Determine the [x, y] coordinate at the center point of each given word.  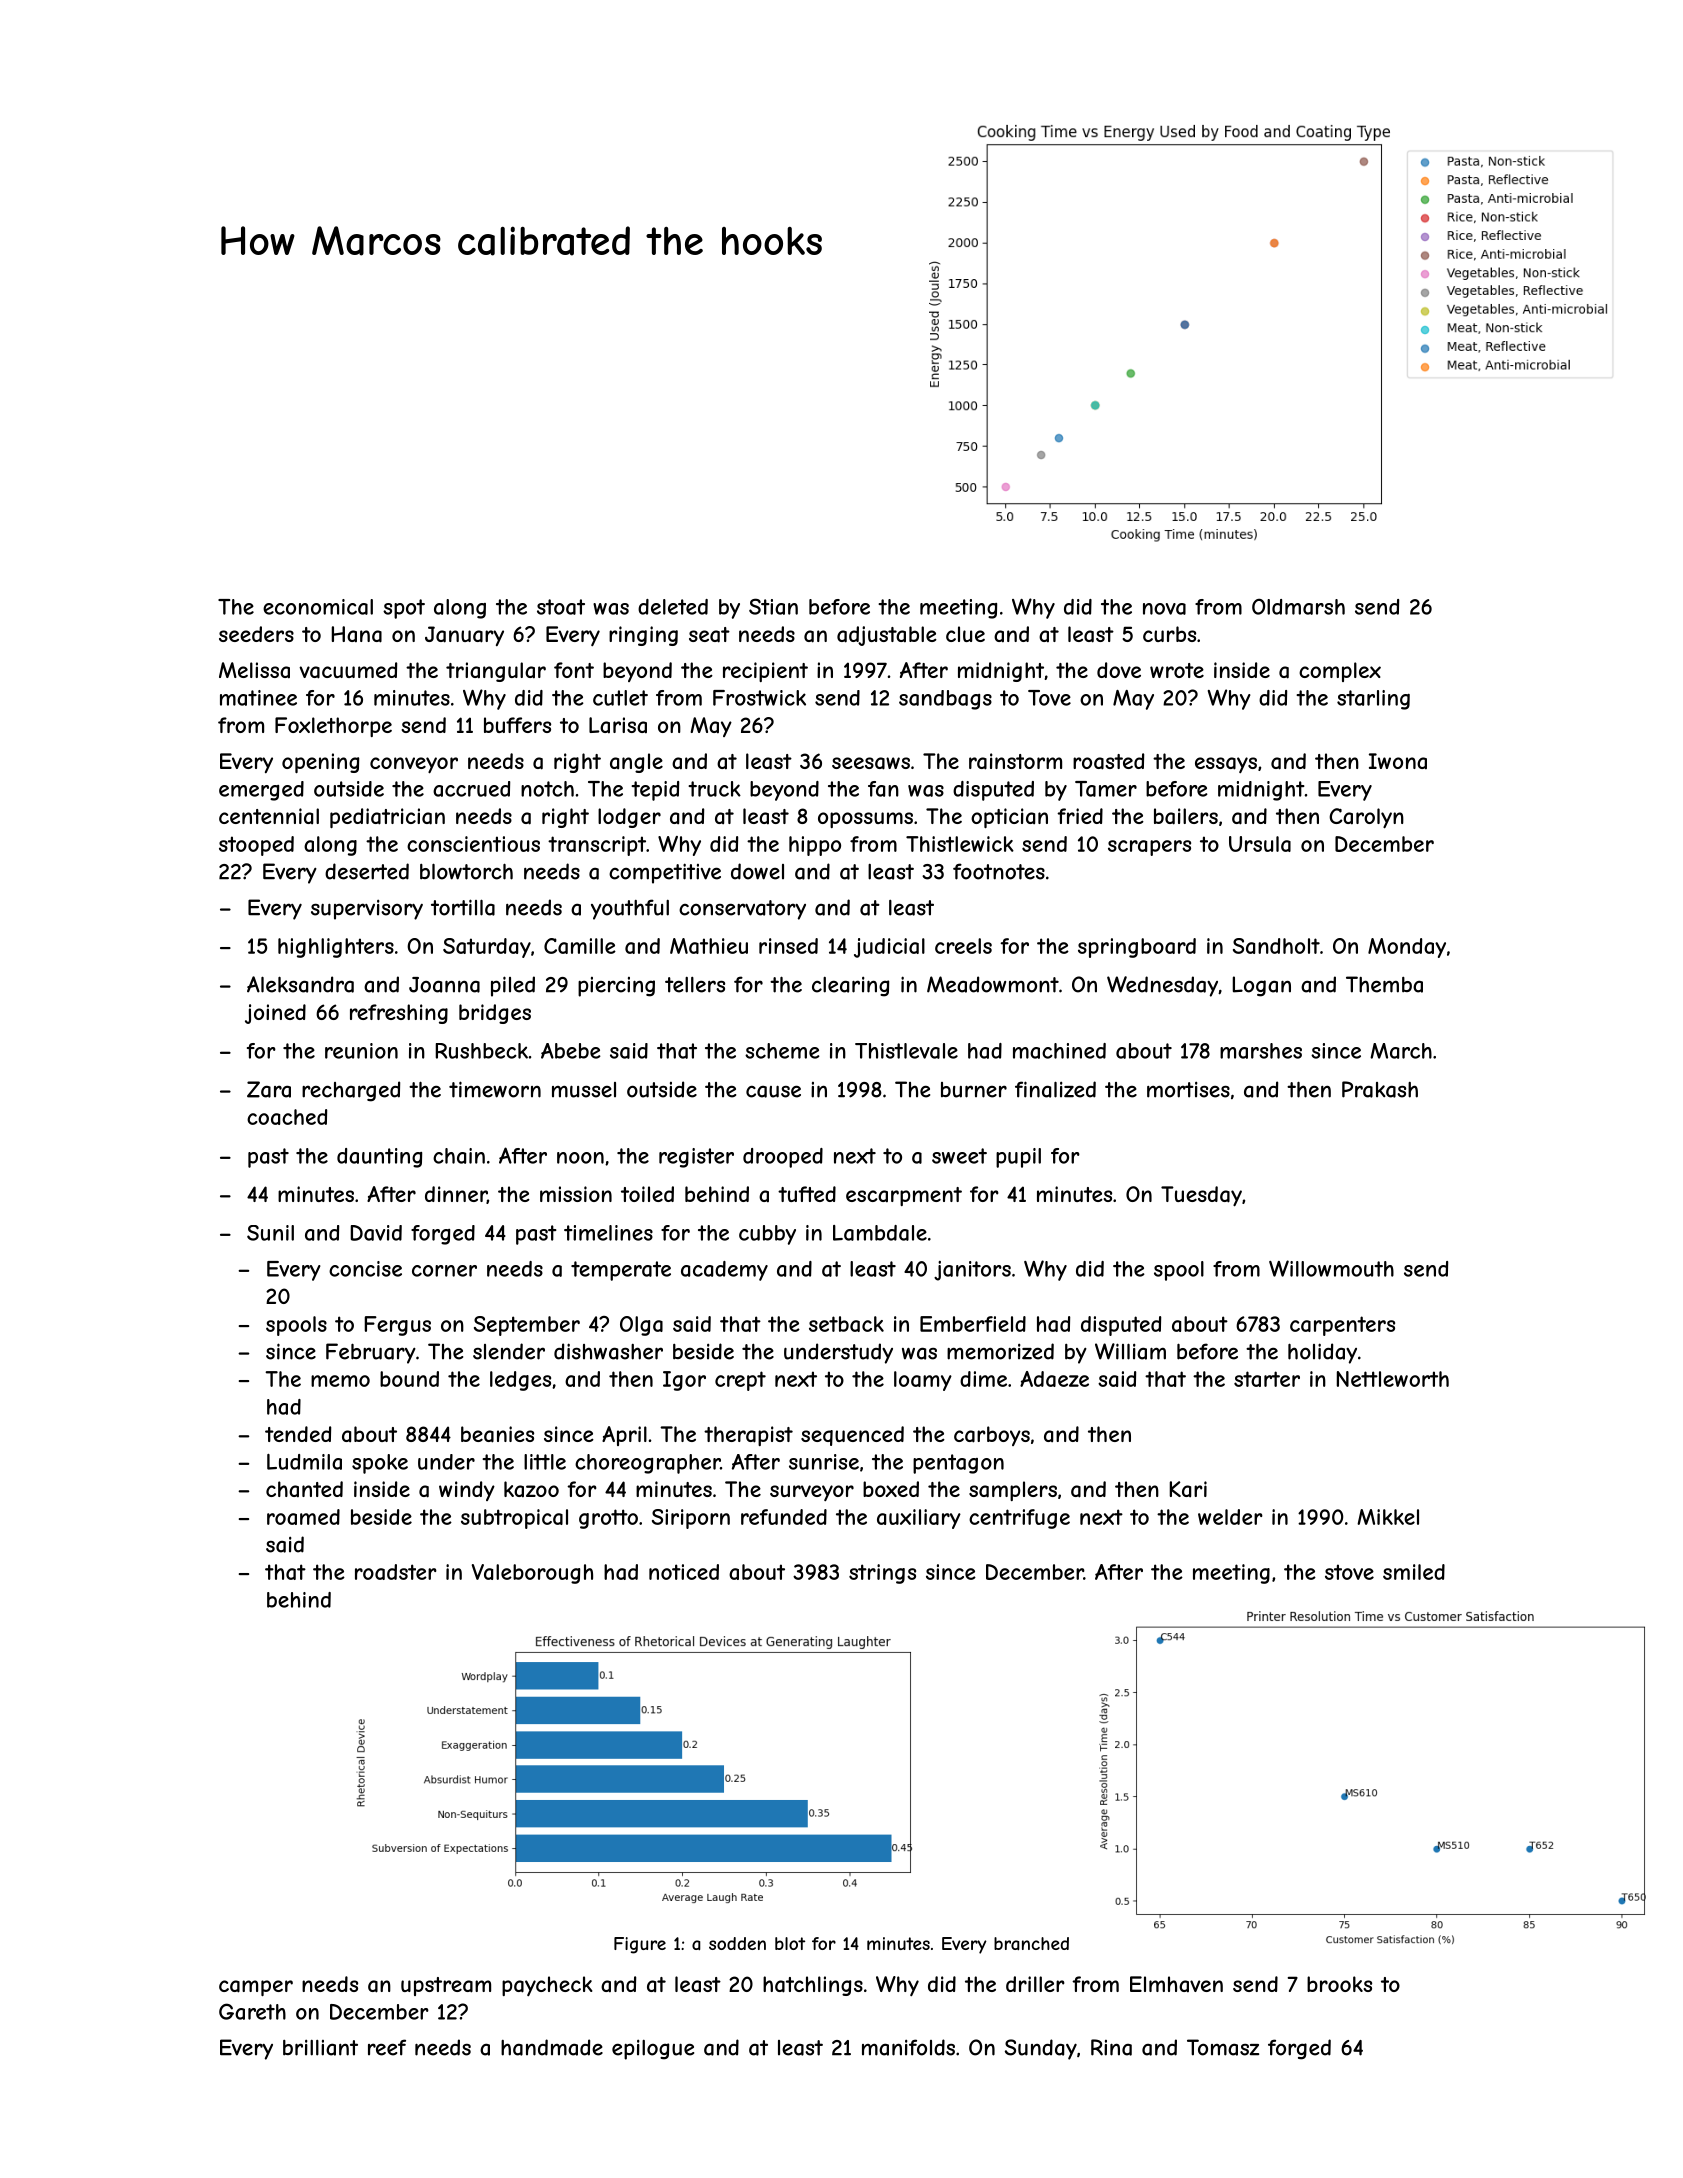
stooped [256, 846]
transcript [597, 846]
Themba [1384, 984]
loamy [923, 1381]
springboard [1137, 948]
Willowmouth [1331, 1268]
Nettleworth [1393, 1379]
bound [409, 1379]
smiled [1414, 1572]
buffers [517, 725]
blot [790, 1943]
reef [387, 2047]
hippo [815, 846]
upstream [446, 1986]
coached [287, 1117]
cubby [767, 1235]
